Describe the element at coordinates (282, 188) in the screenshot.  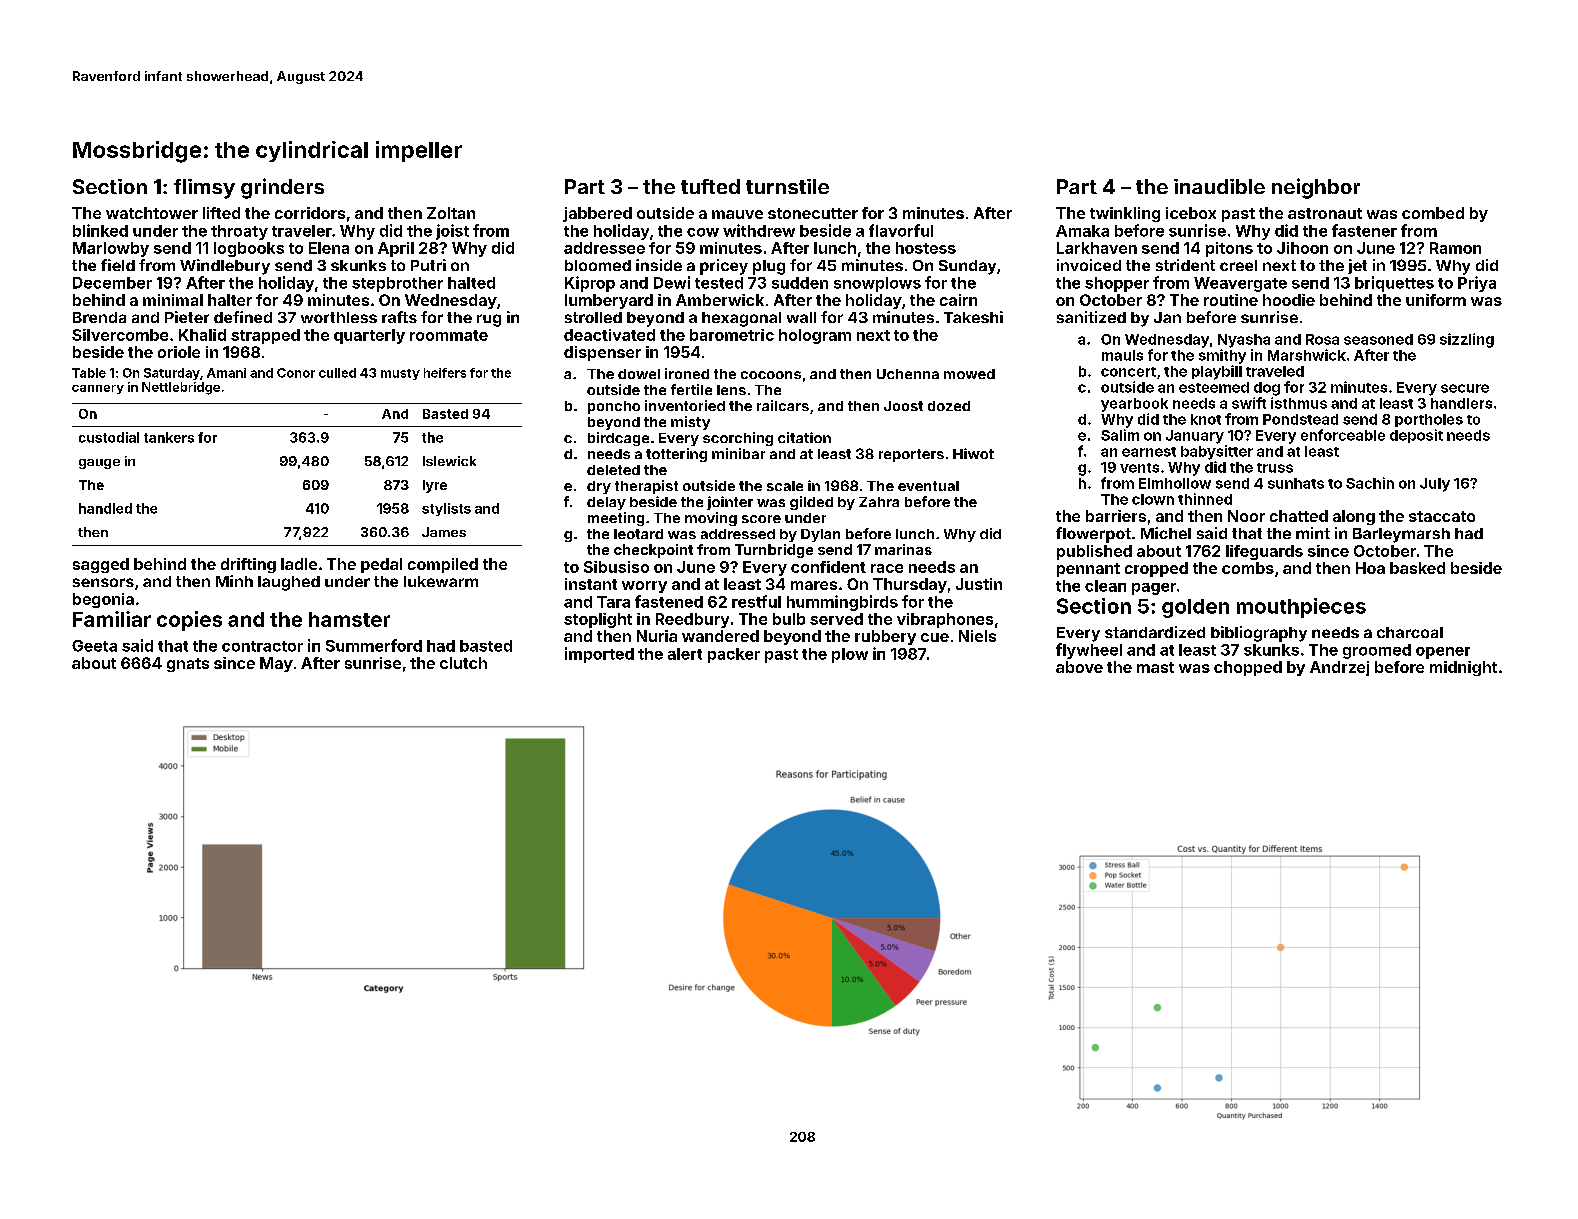
I see `grinders` at that location.
